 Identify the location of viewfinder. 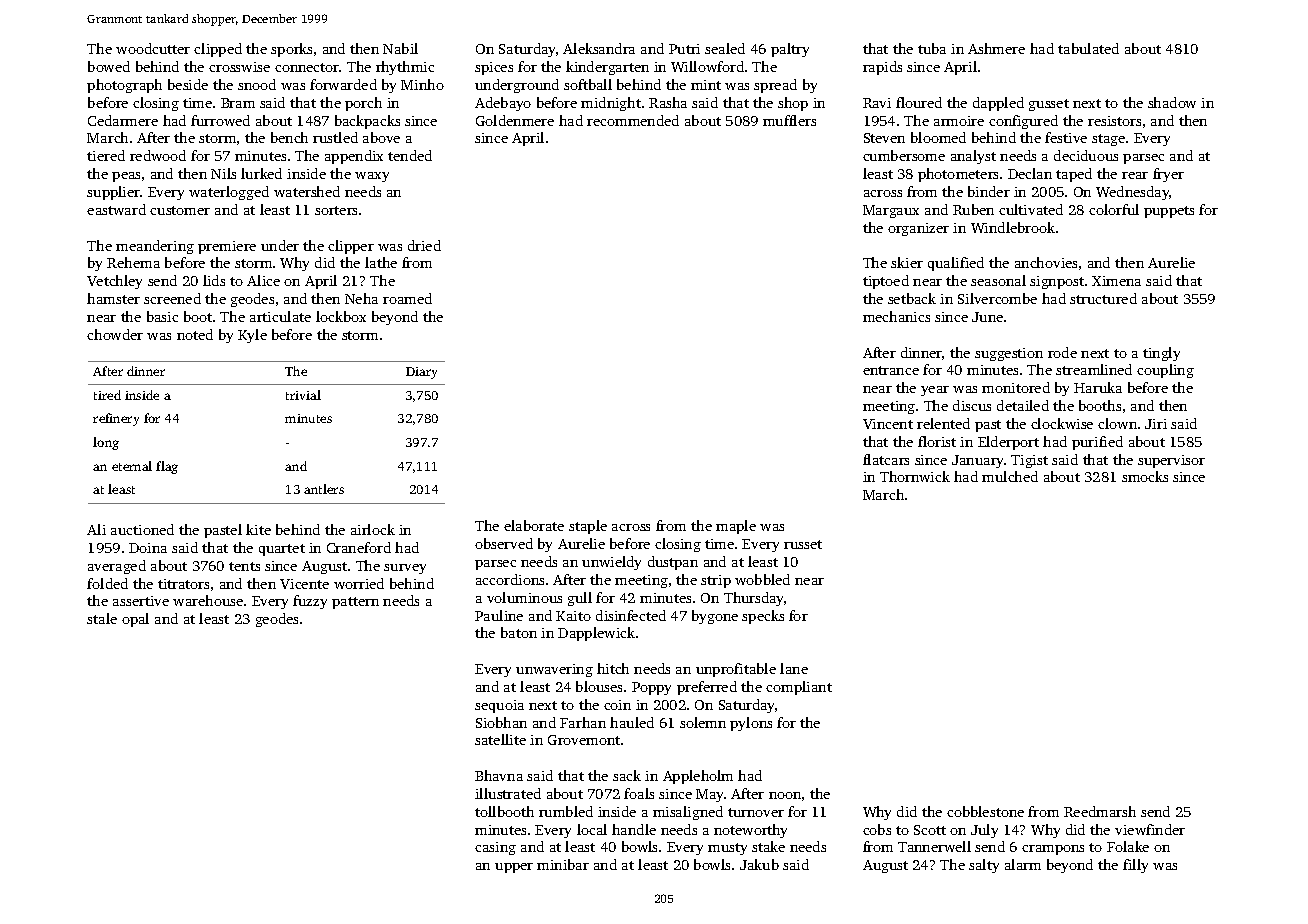
(1150, 829).
